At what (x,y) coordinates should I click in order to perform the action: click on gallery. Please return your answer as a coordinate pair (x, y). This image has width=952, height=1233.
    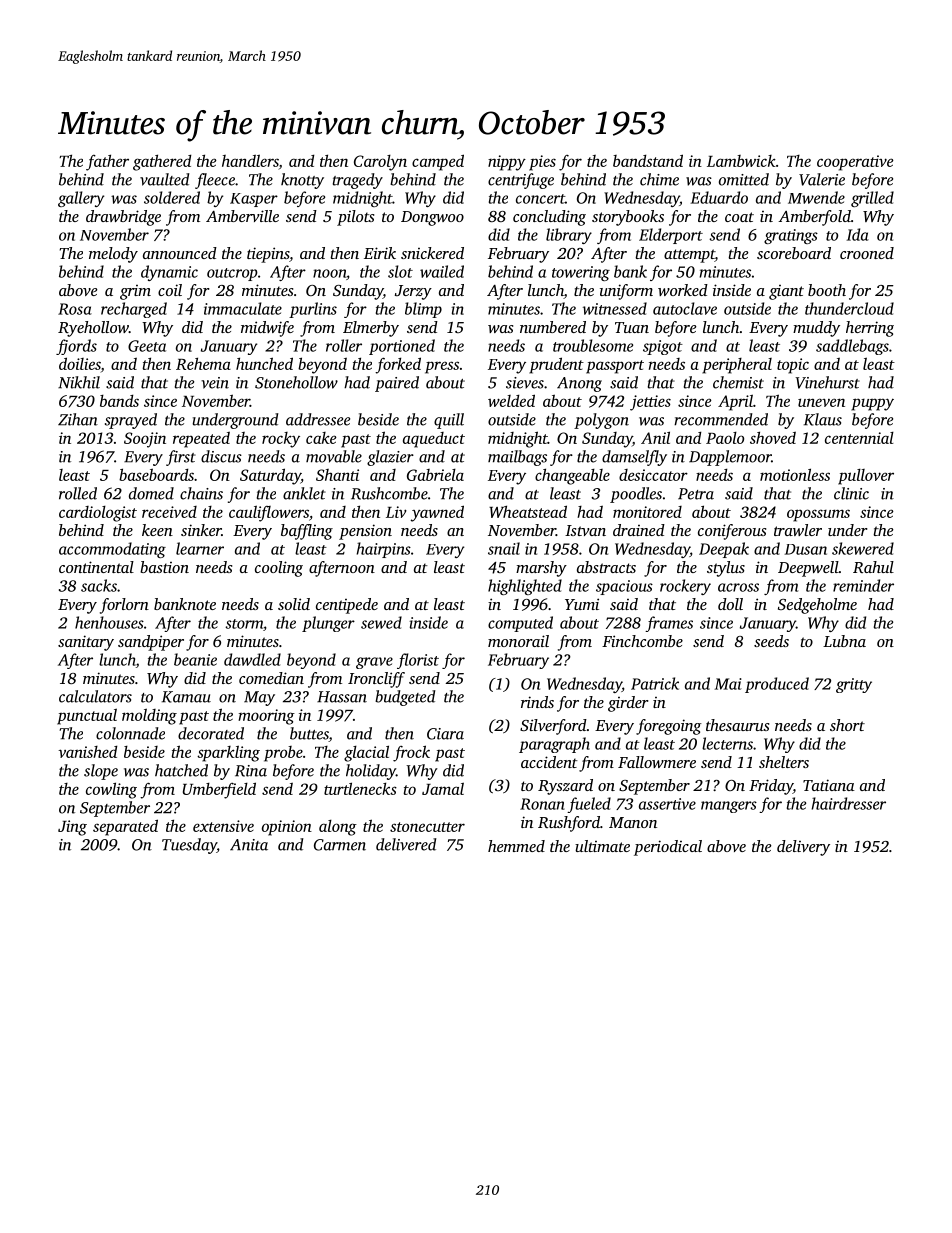
    Looking at the image, I should click on (81, 199).
